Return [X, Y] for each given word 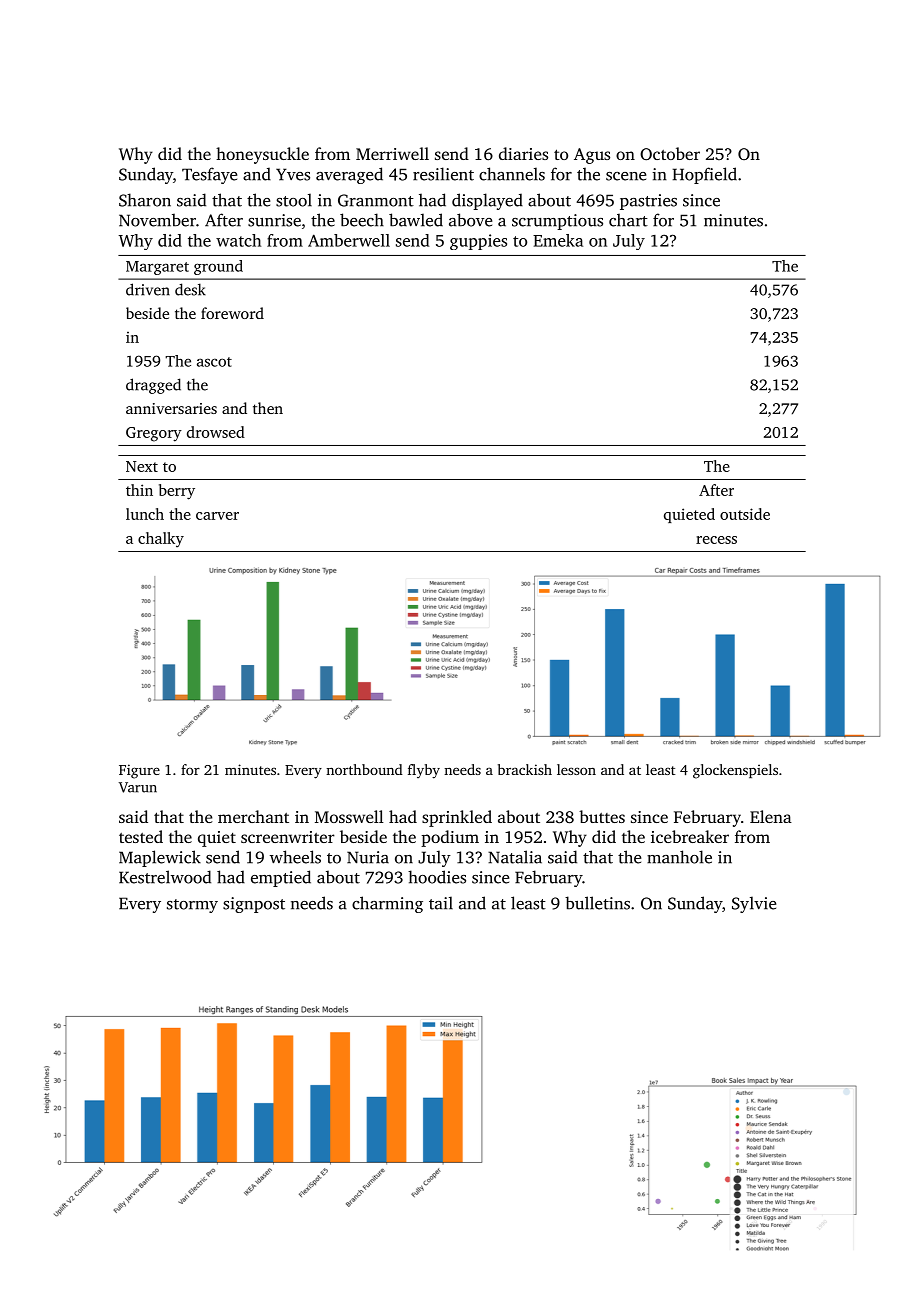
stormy [192, 906]
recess [716, 540]
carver [217, 516]
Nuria [368, 857]
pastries [648, 202]
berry [177, 492]
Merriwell [392, 153]
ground [218, 267]
